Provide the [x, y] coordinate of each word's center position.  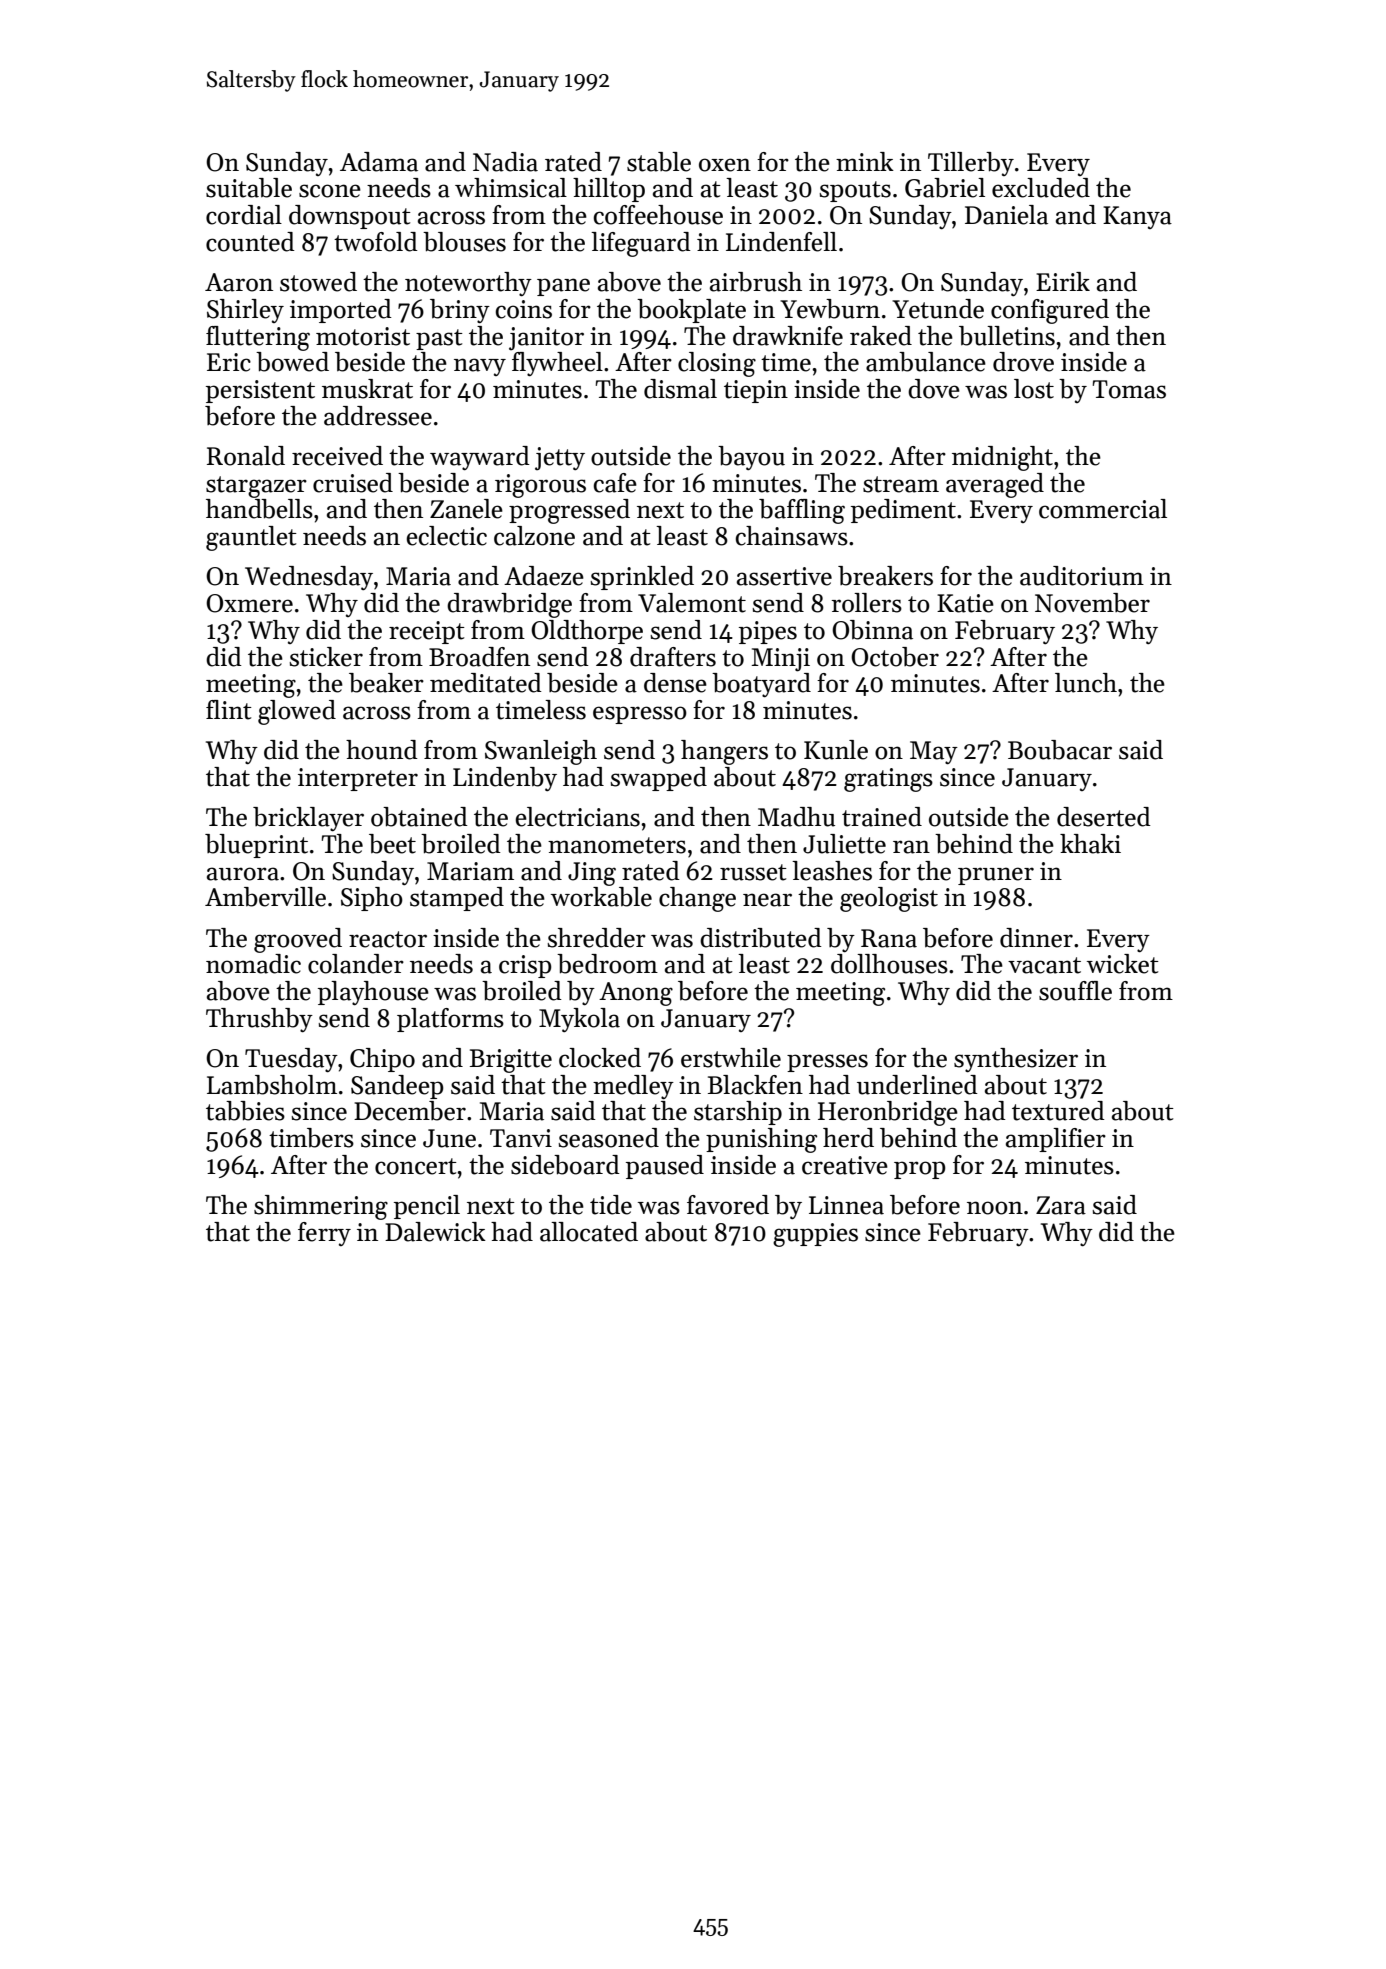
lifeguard [641, 244]
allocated [589, 1232]
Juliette [844, 844]
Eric [229, 362]
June [449, 1138]
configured [1050, 311]
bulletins [1007, 336]
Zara [1061, 1205]
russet [753, 872]
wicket [1123, 964]
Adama [379, 162]
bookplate [691, 311]
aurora [243, 874]
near [767, 900]
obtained [419, 817]
